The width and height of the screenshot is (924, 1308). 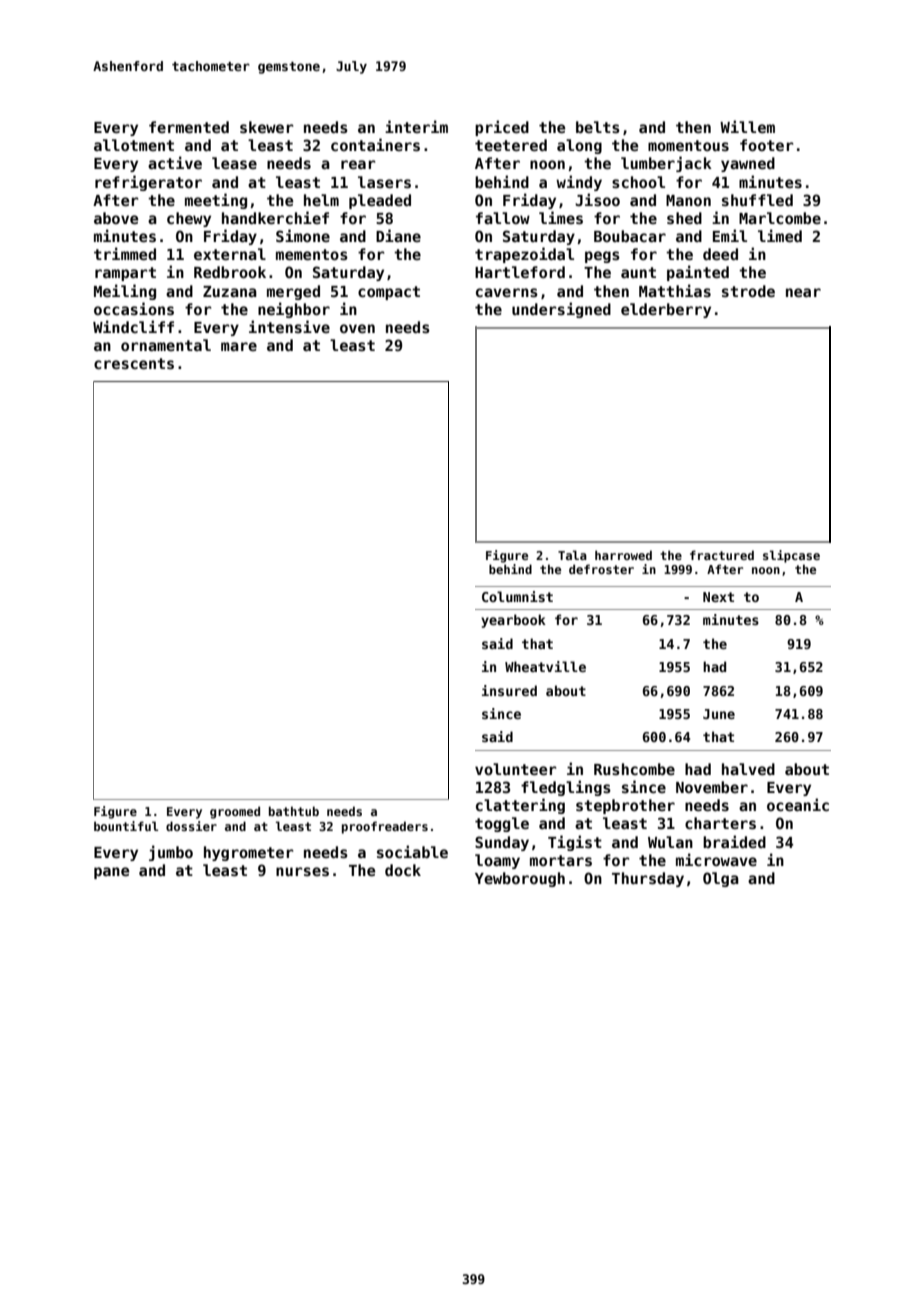 What do you see at coordinates (189, 127) in the screenshot?
I see `fermented` at bounding box center [189, 127].
